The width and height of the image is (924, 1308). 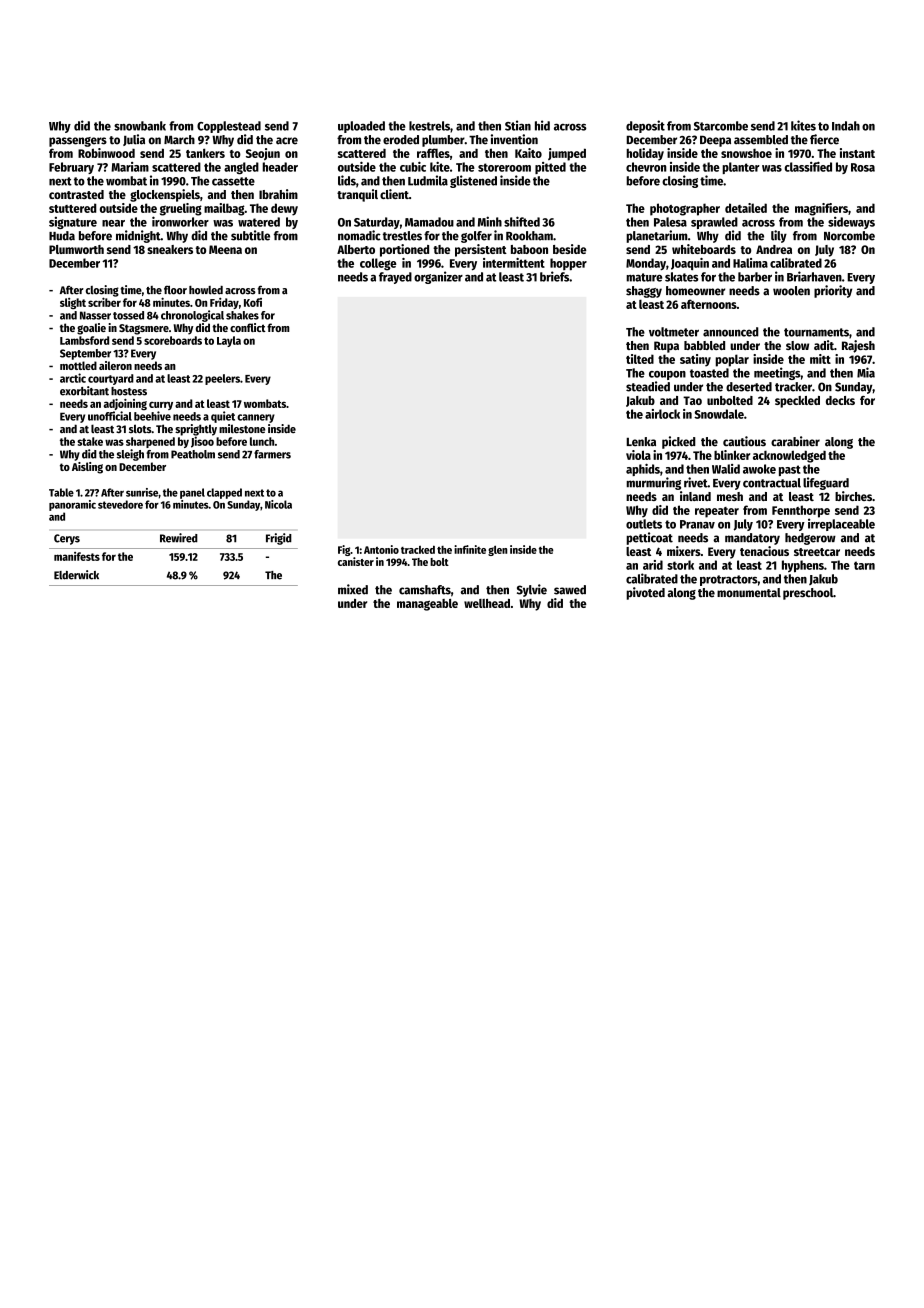 What do you see at coordinates (808, 594) in the image?
I see `preschool` at bounding box center [808, 594].
